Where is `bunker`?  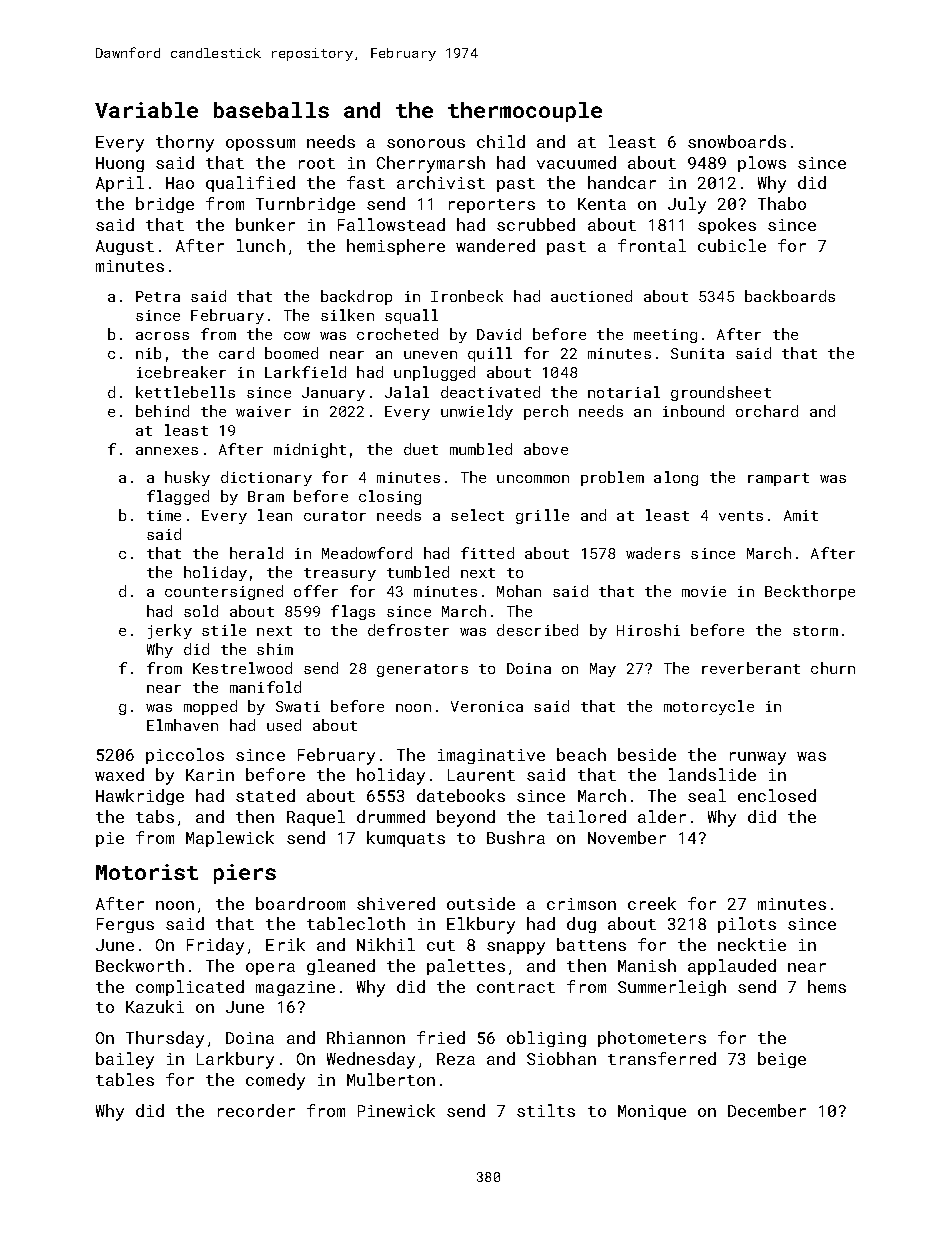
bunker is located at coordinates (265, 224).
